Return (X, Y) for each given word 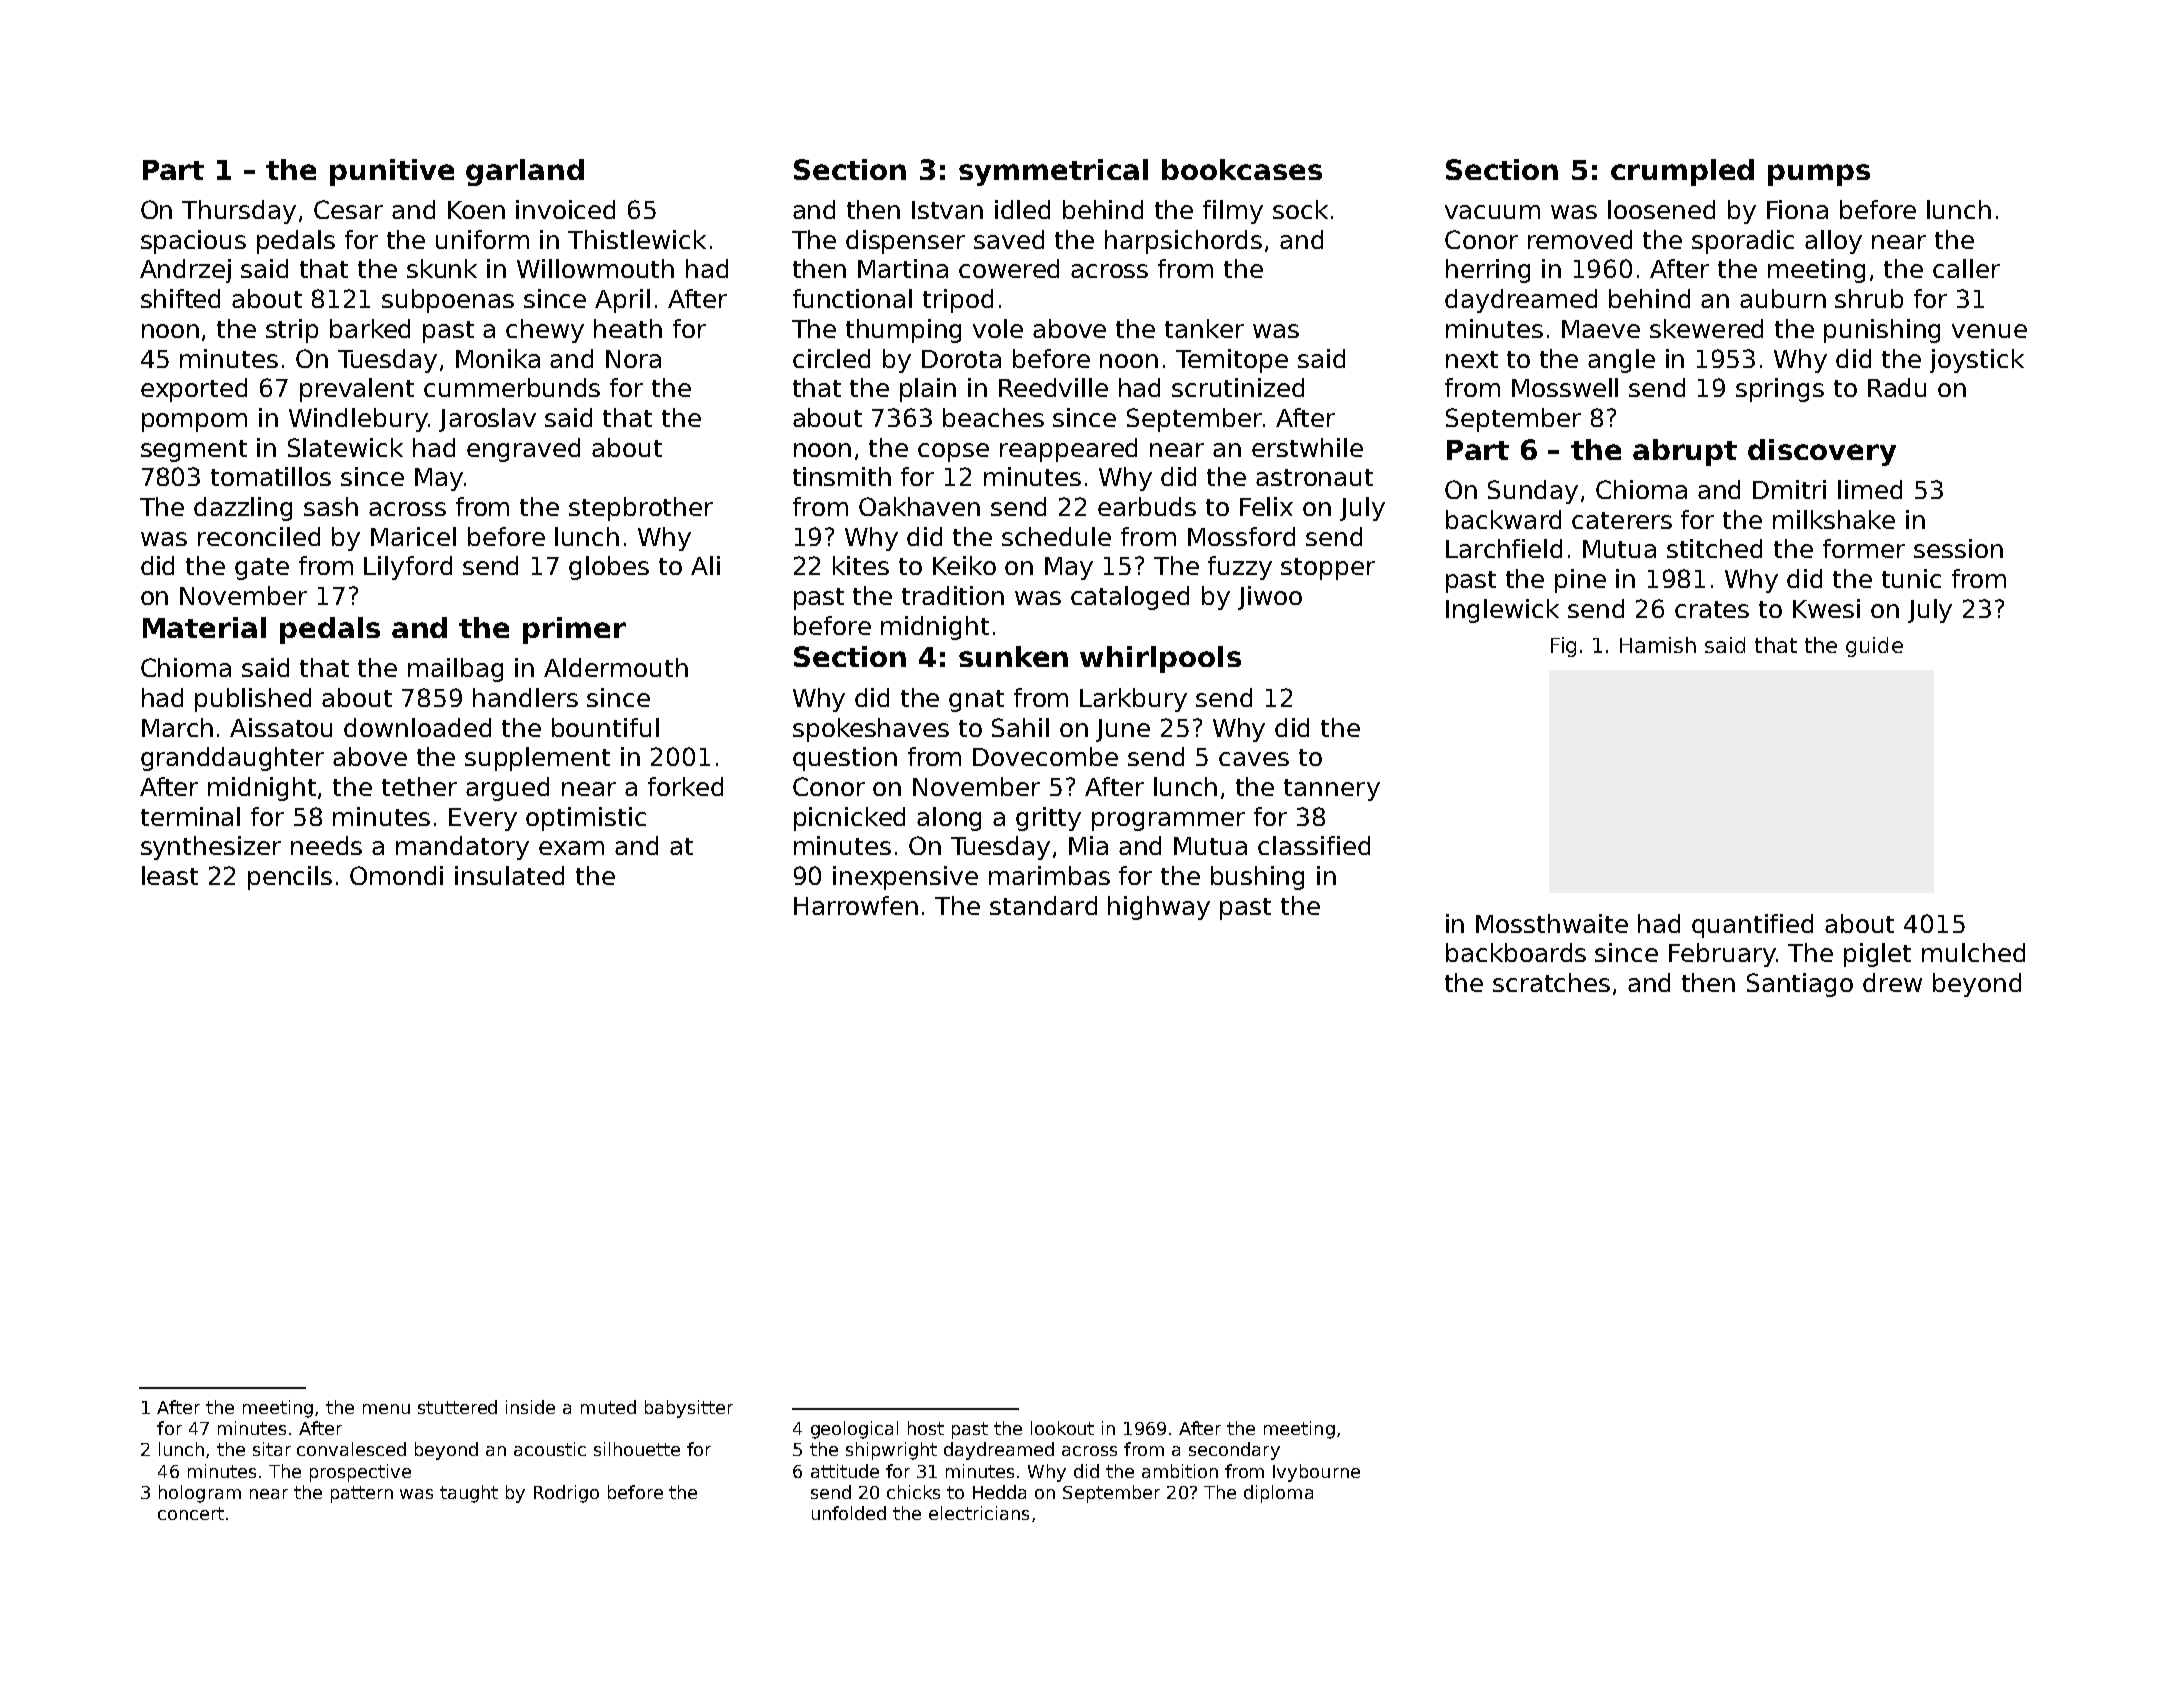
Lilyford (408, 568)
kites (861, 565)
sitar (272, 1449)
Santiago (1800, 985)
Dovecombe (1045, 756)
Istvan (947, 210)
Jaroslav (487, 420)
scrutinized (1238, 387)
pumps (1819, 175)
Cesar (348, 209)
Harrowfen (856, 905)
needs (326, 845)
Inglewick (1502, 611)
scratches (1551, 982)
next (1472, 359)
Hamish (1658, 645)
